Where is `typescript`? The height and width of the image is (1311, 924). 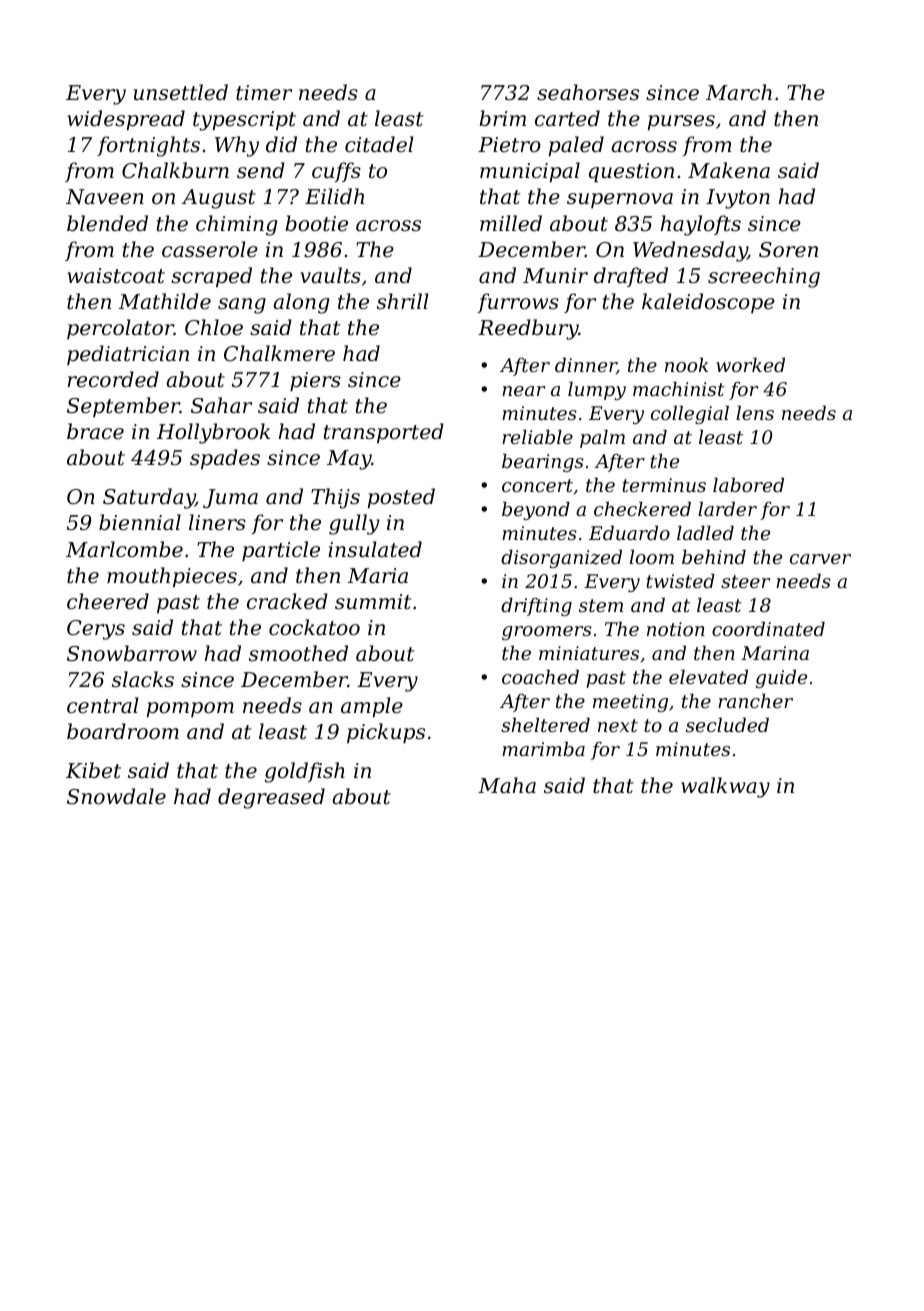 typescript is located at coordinates (244, 121).
